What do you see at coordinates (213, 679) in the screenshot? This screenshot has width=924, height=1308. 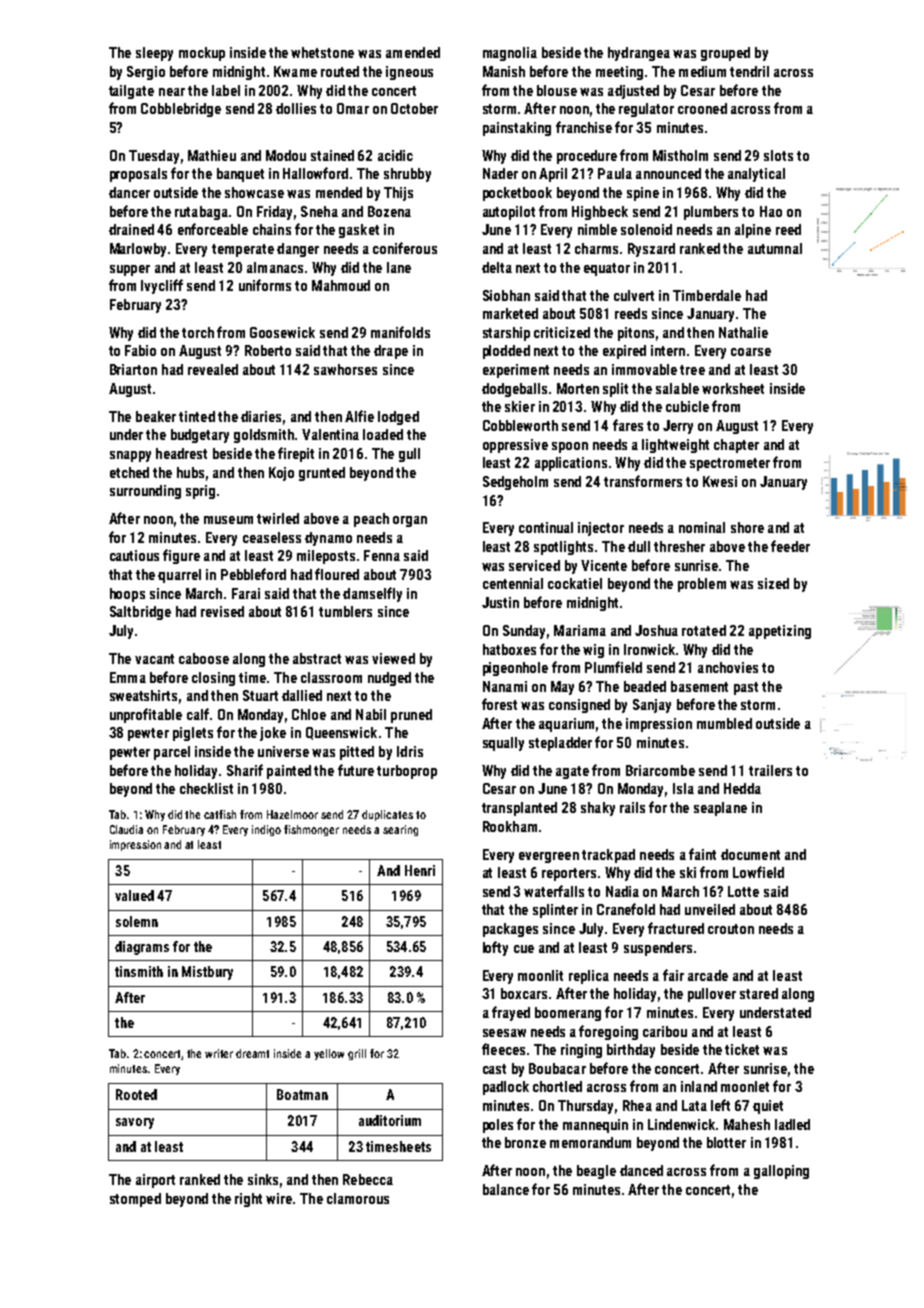 I see `closing` at bounding box center [213, 679].
